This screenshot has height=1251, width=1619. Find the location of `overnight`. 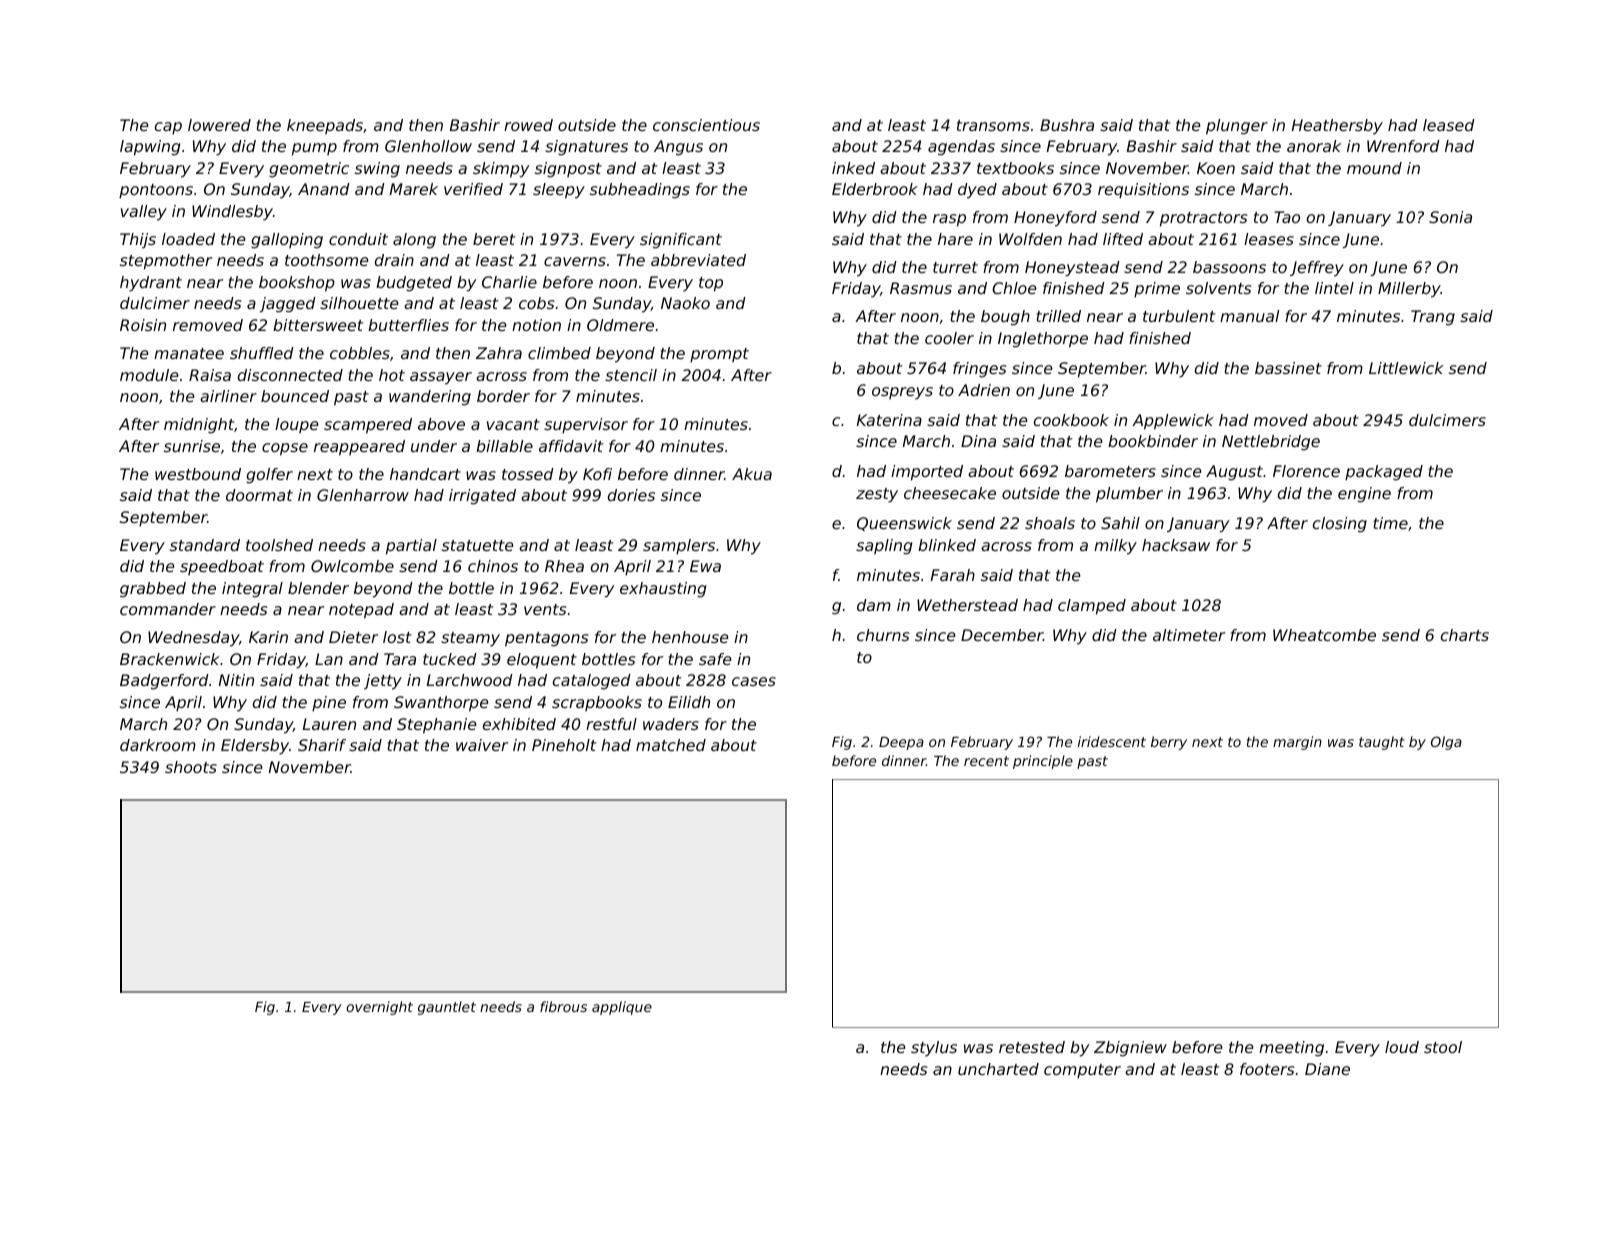

overnight is located at coordinates (379, 1008).
